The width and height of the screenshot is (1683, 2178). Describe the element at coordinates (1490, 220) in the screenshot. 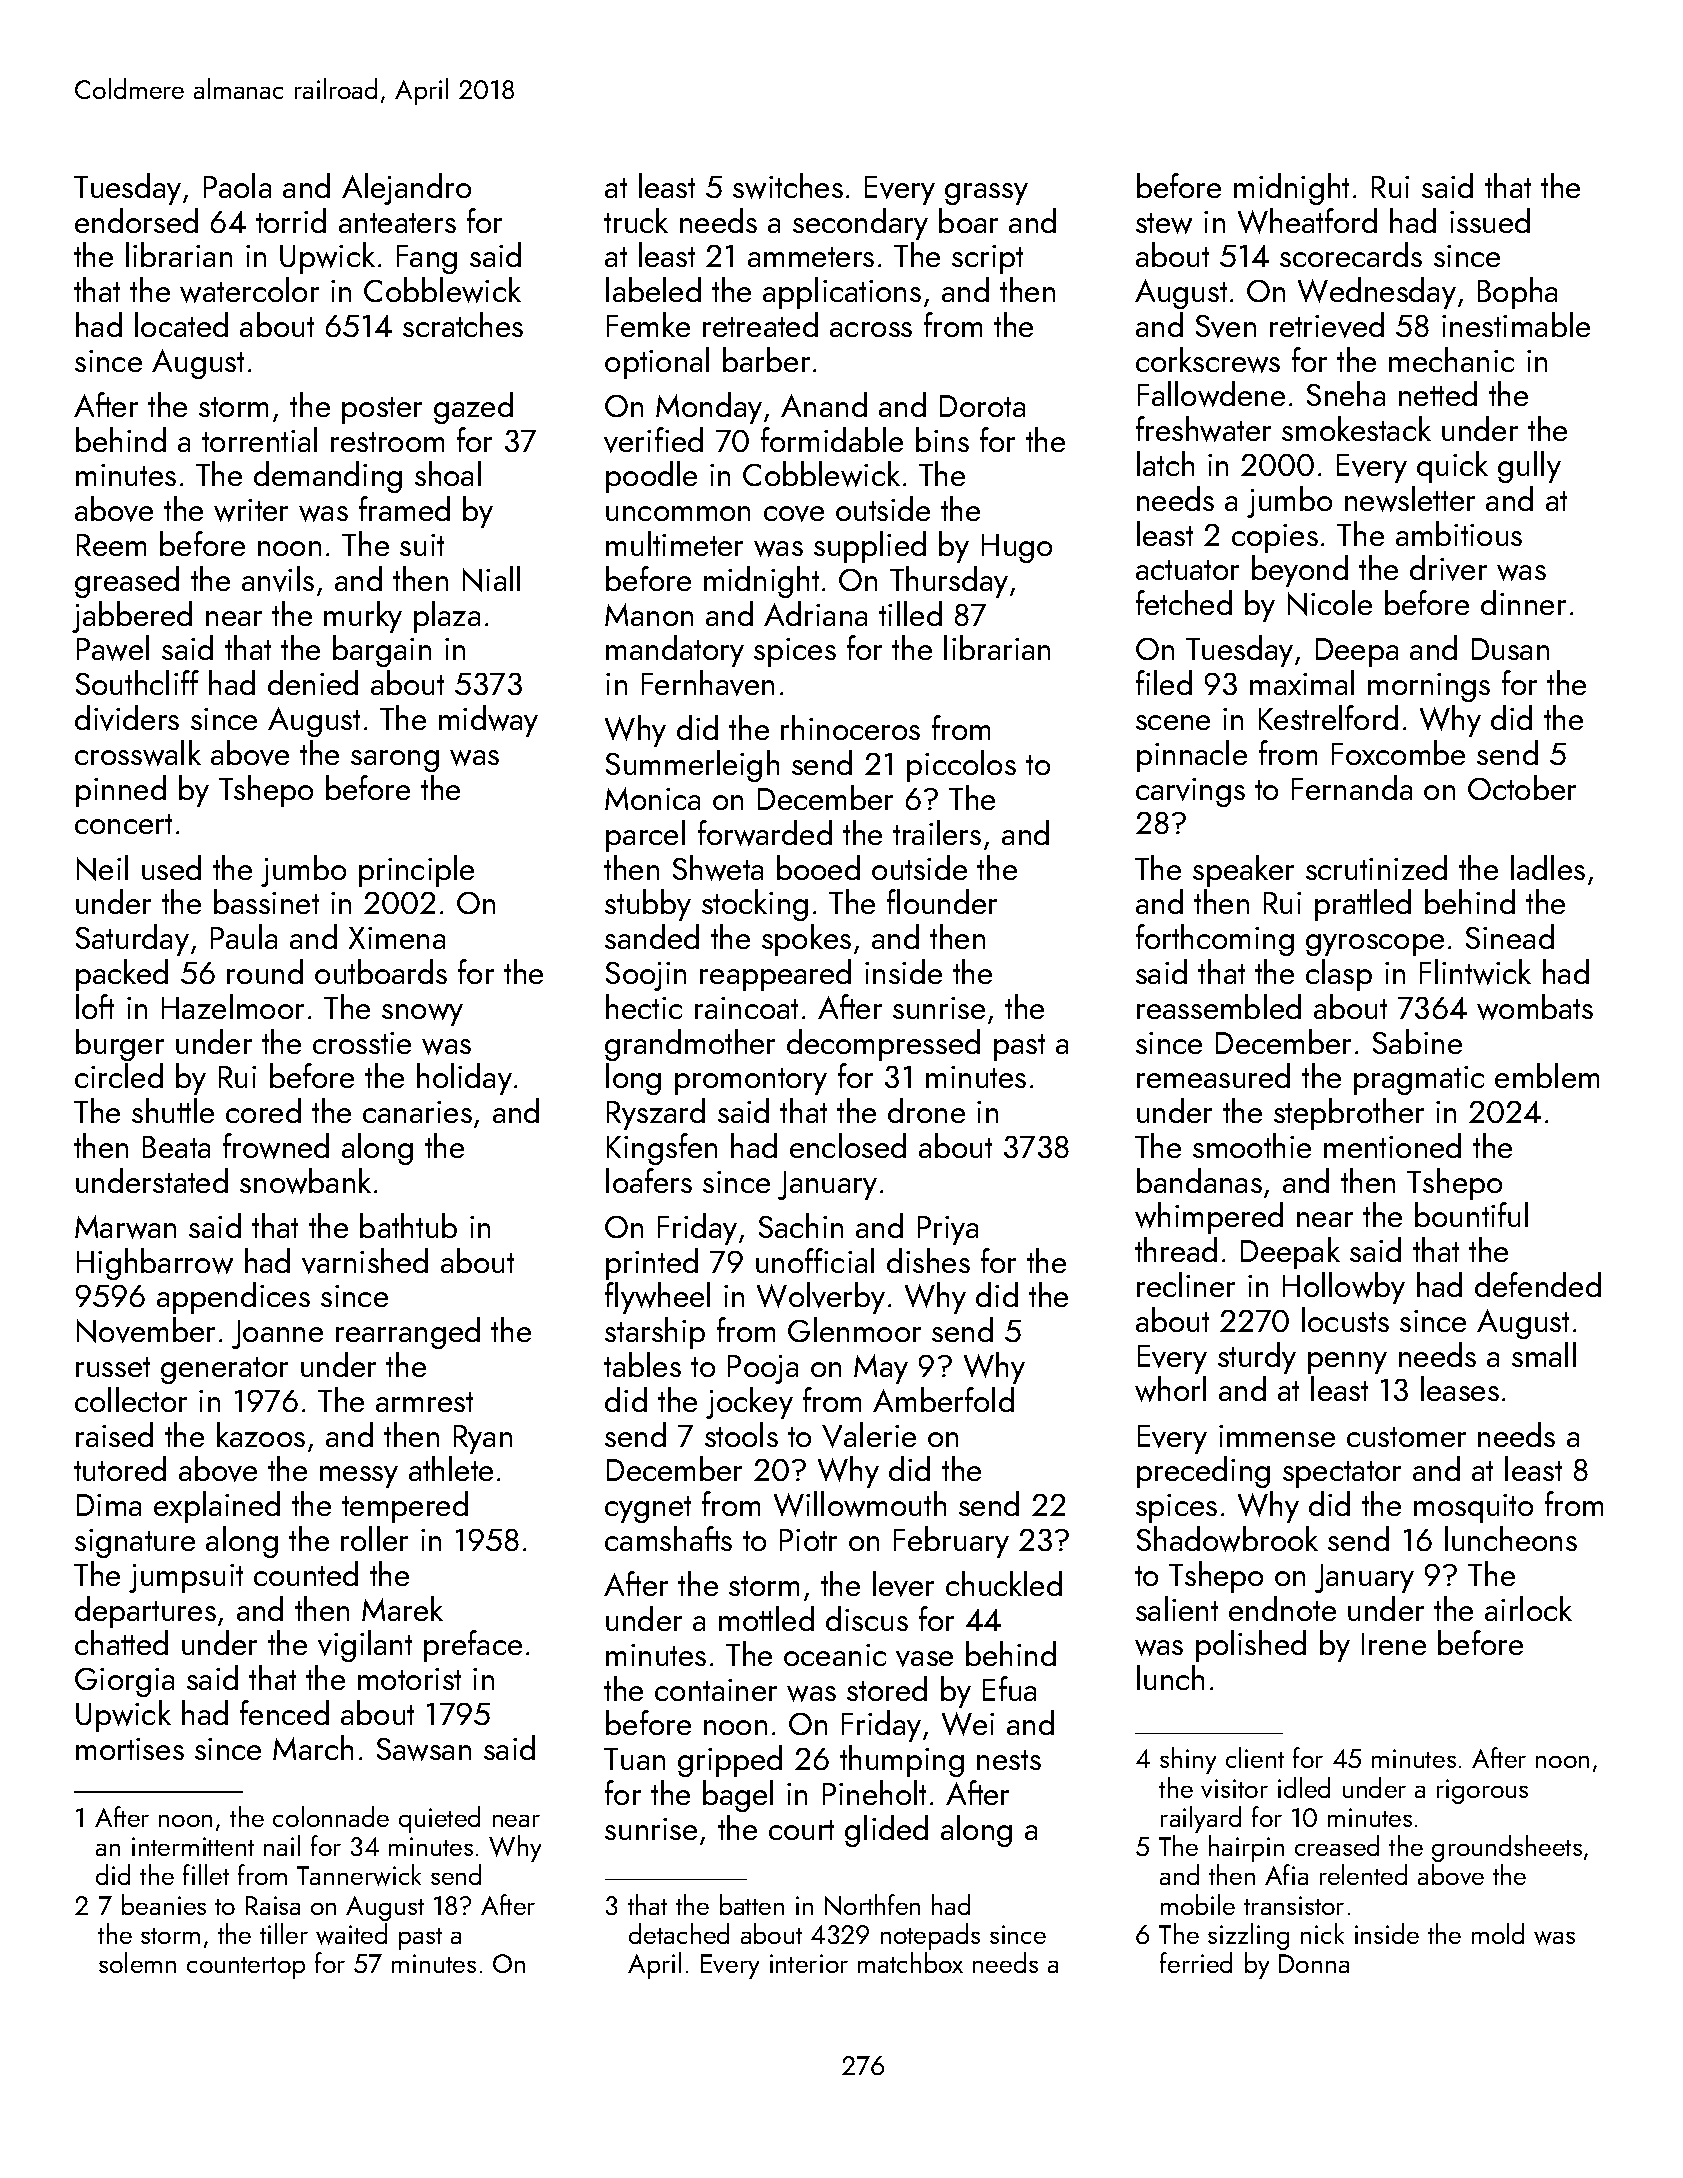

I see `issued` at that location.
